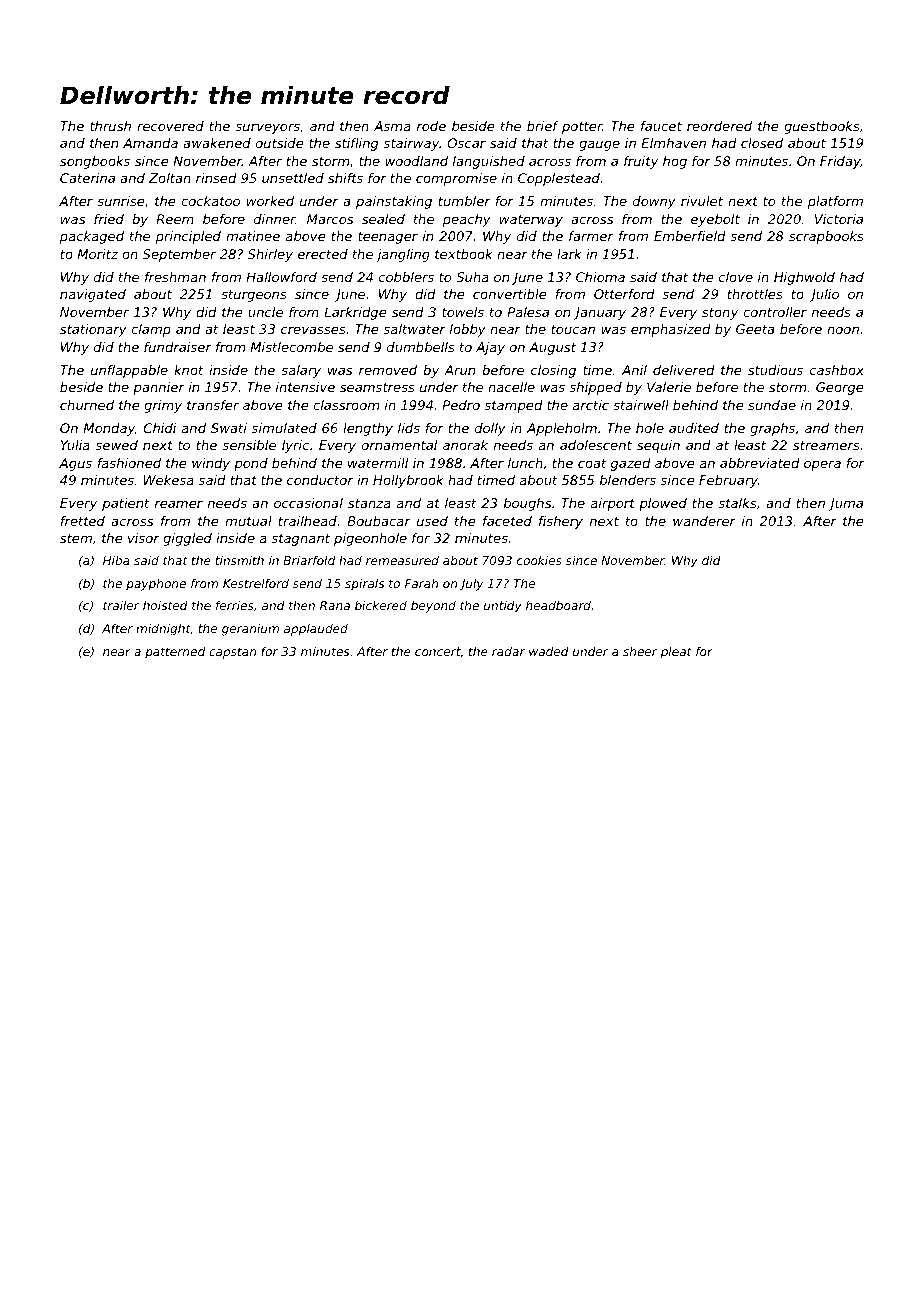 The height and width of the screenshot is (1308, 924). I want to click on radar, so click(508, 651).
